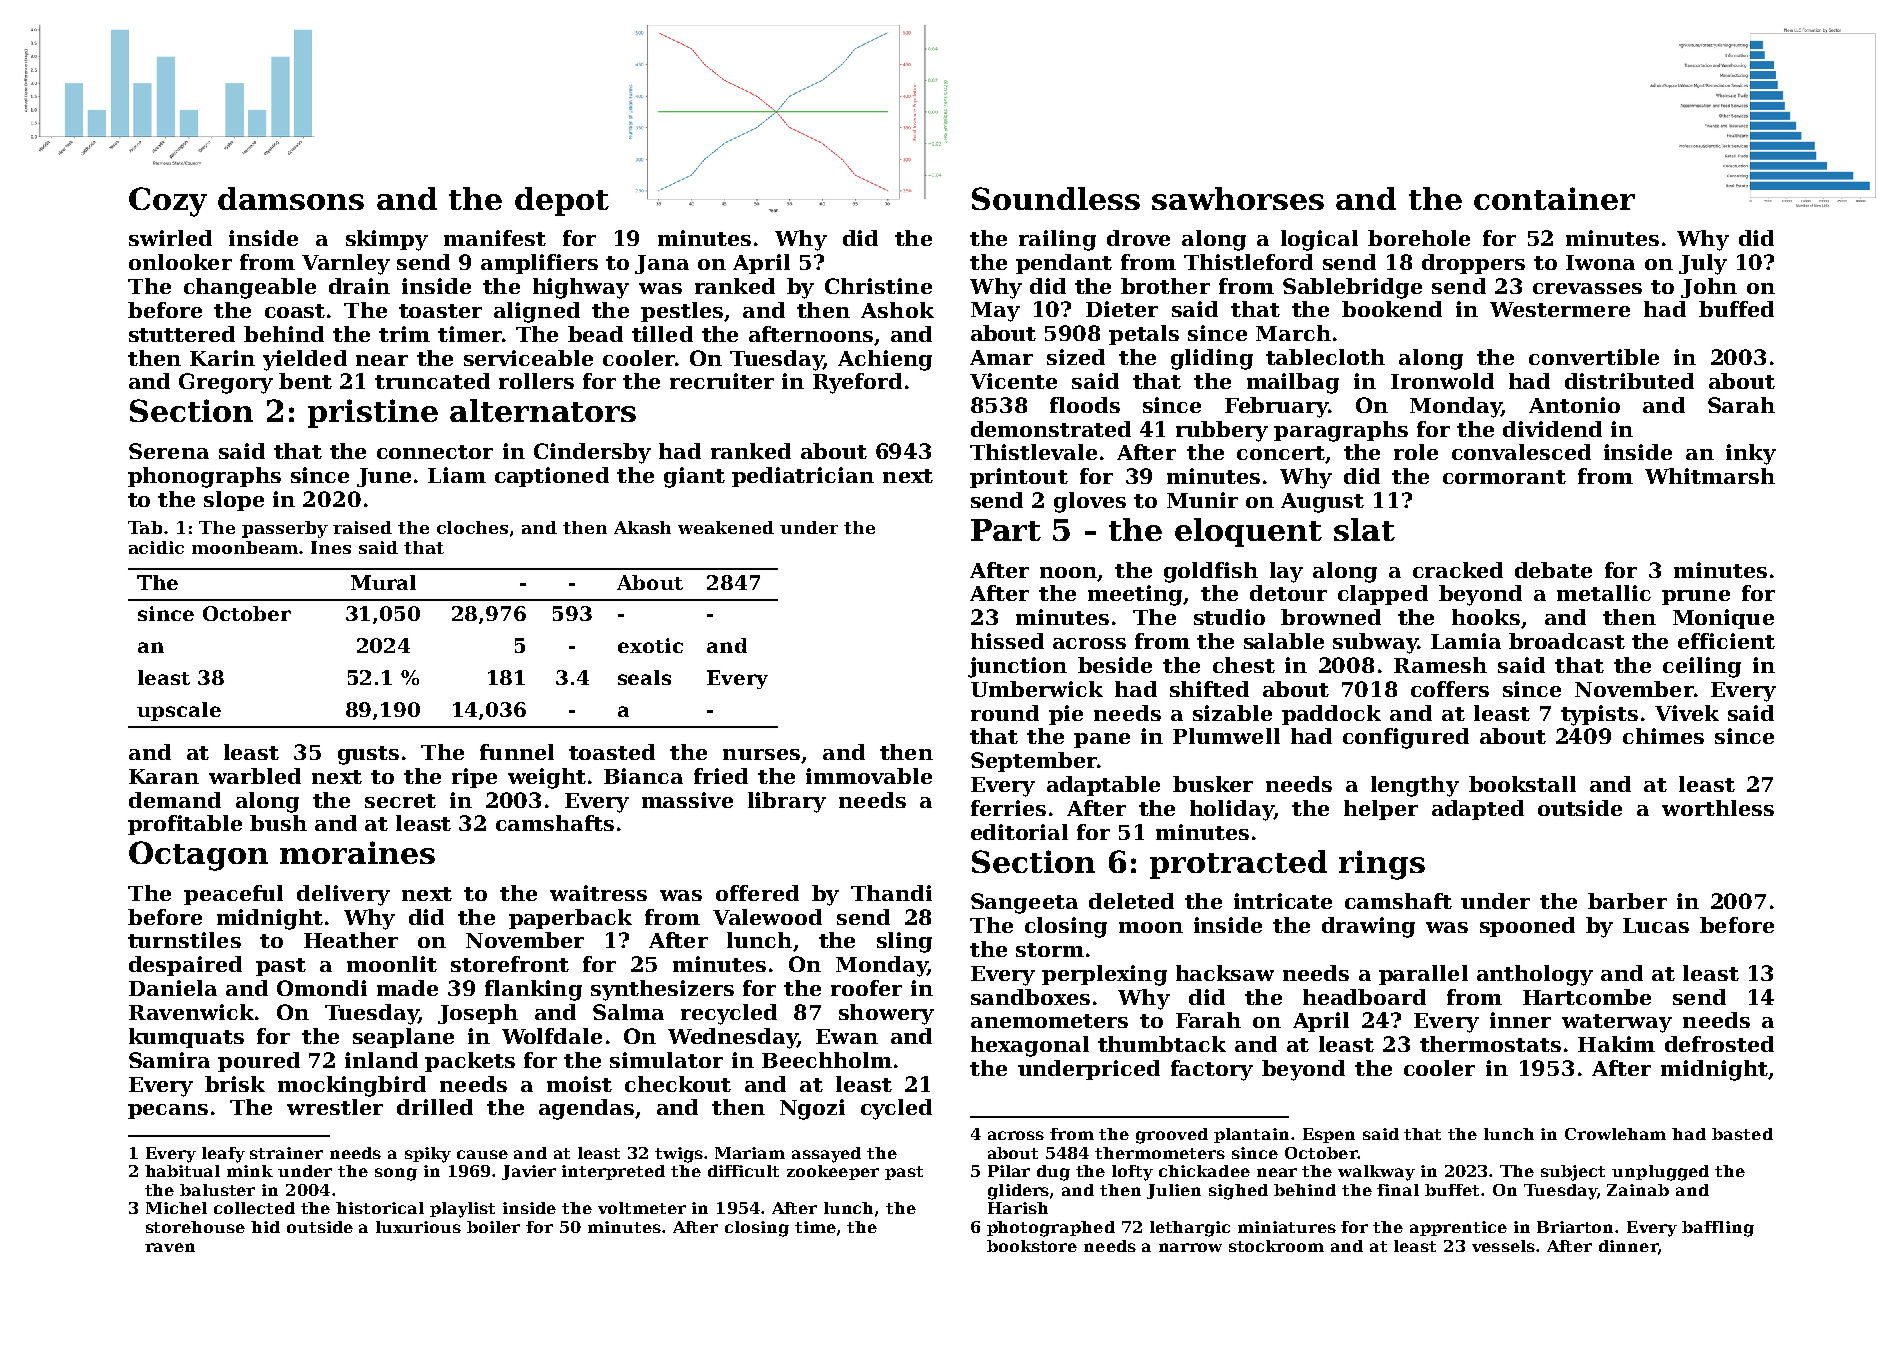  What do you see at coordinates (1018, 1192) in the document?
I see `gliders` at bounding box center [1018, 1192].
